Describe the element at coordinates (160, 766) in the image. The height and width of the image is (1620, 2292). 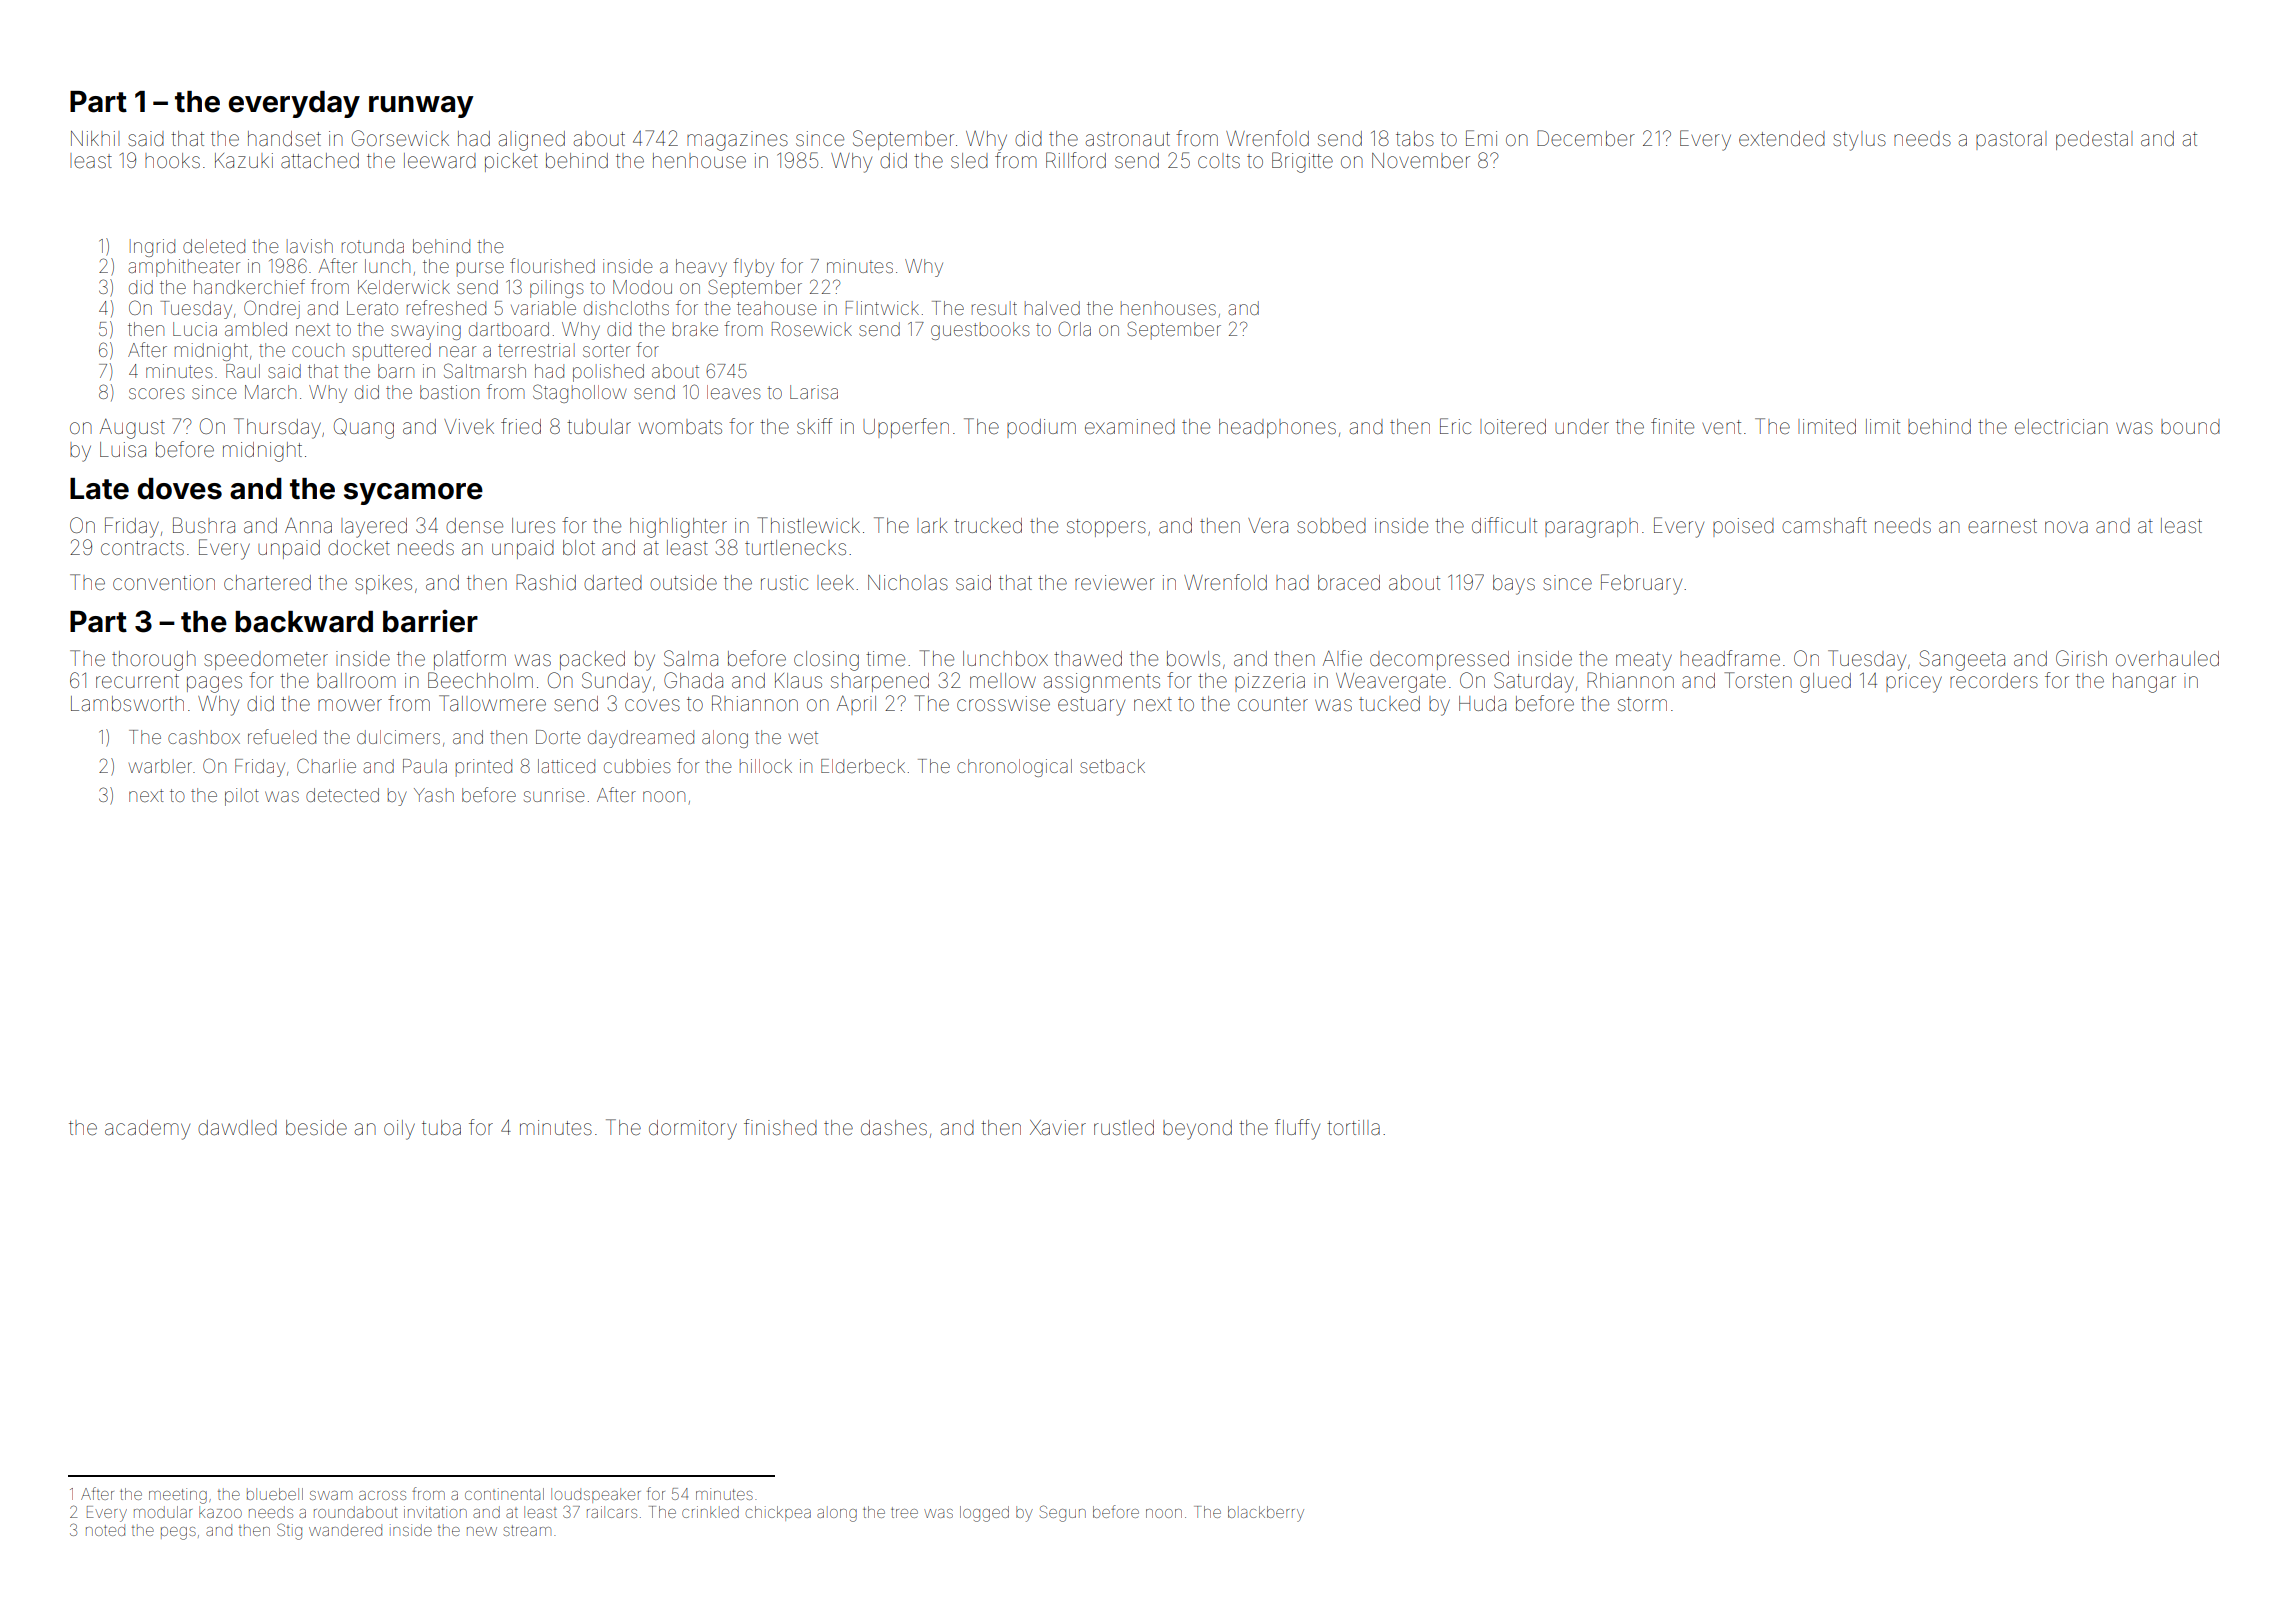
I see `warbler` at that location.
